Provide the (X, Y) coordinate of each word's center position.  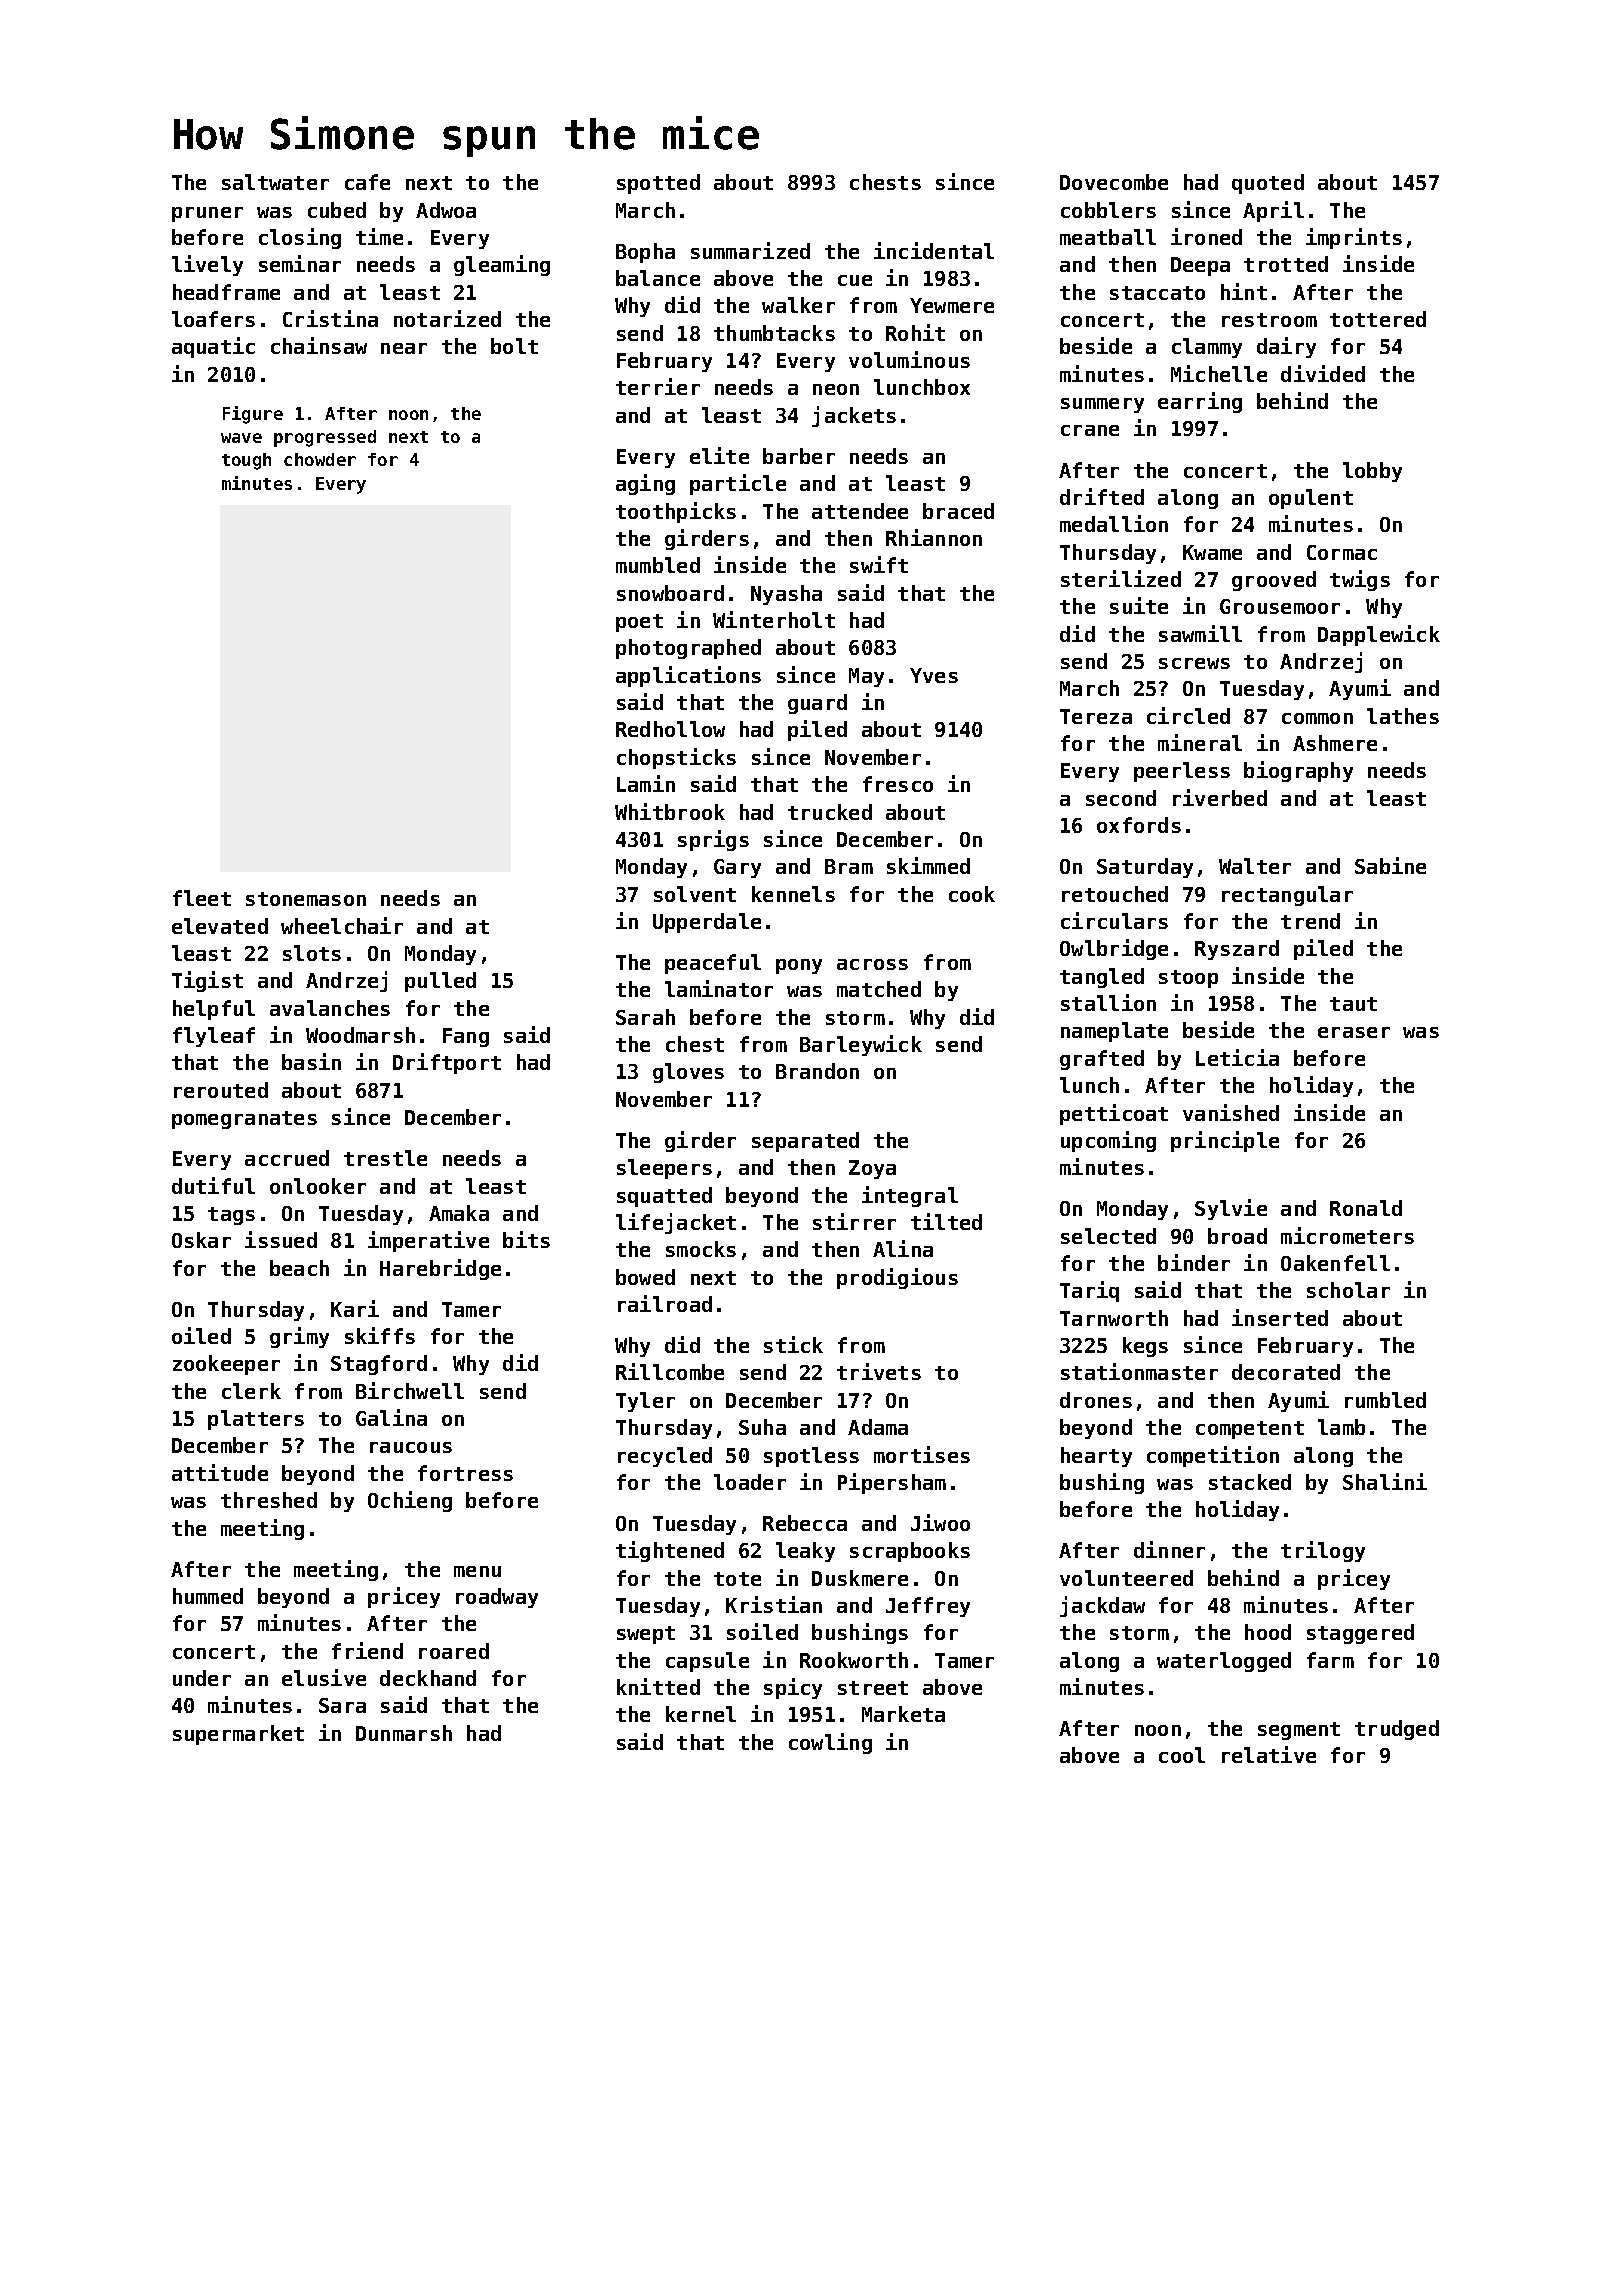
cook (972, 894)
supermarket (238, 1735)
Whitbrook (670, 811)
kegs (1145, 1347)
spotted (658, 184)
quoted (1268, 184)
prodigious (897, 1278)
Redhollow (670, 729)
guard (817, 704)
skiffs (380, 1335)
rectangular (1287, 896)
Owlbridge (1114, 949)
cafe (367, 182)
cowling (830, 1743)
